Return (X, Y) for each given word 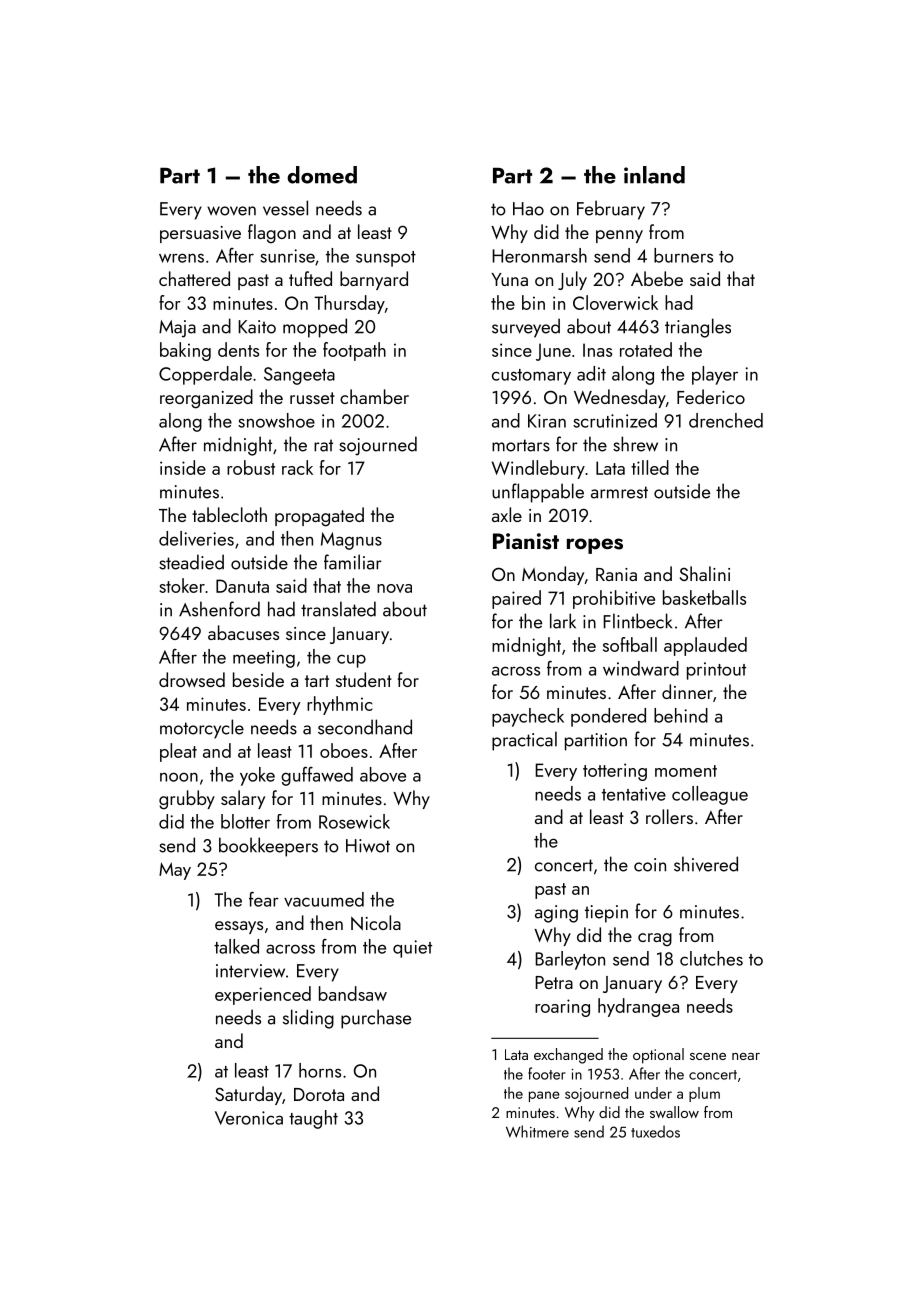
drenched (726, 420)
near (746, 1056)
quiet (412, 949)
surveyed (526, 328)
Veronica (249, 1118)
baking (185, 351)
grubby (187, 800)
